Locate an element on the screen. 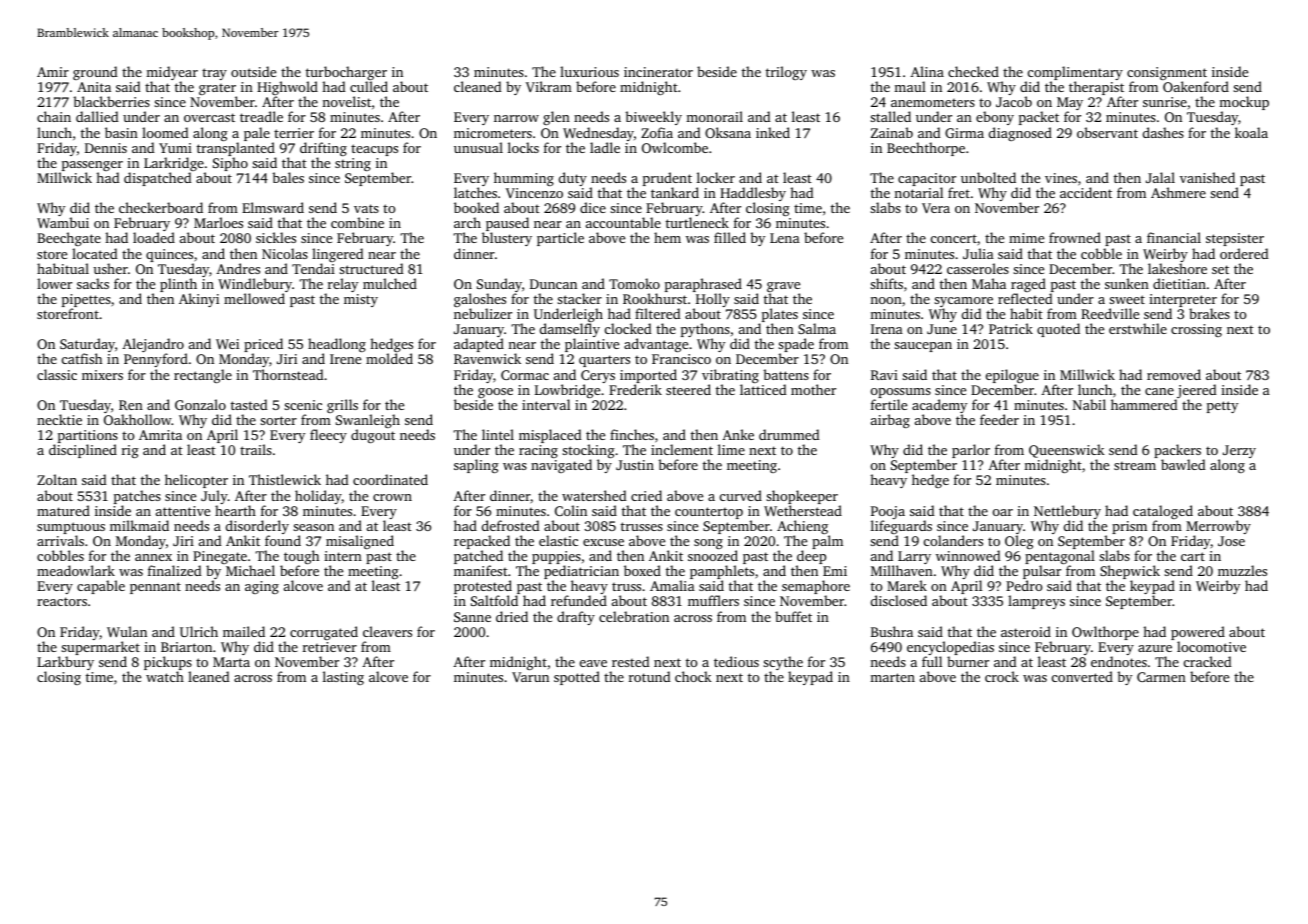 This screenshot has width=1308, height=924. Oksana is located at coordinates (728, 132).
